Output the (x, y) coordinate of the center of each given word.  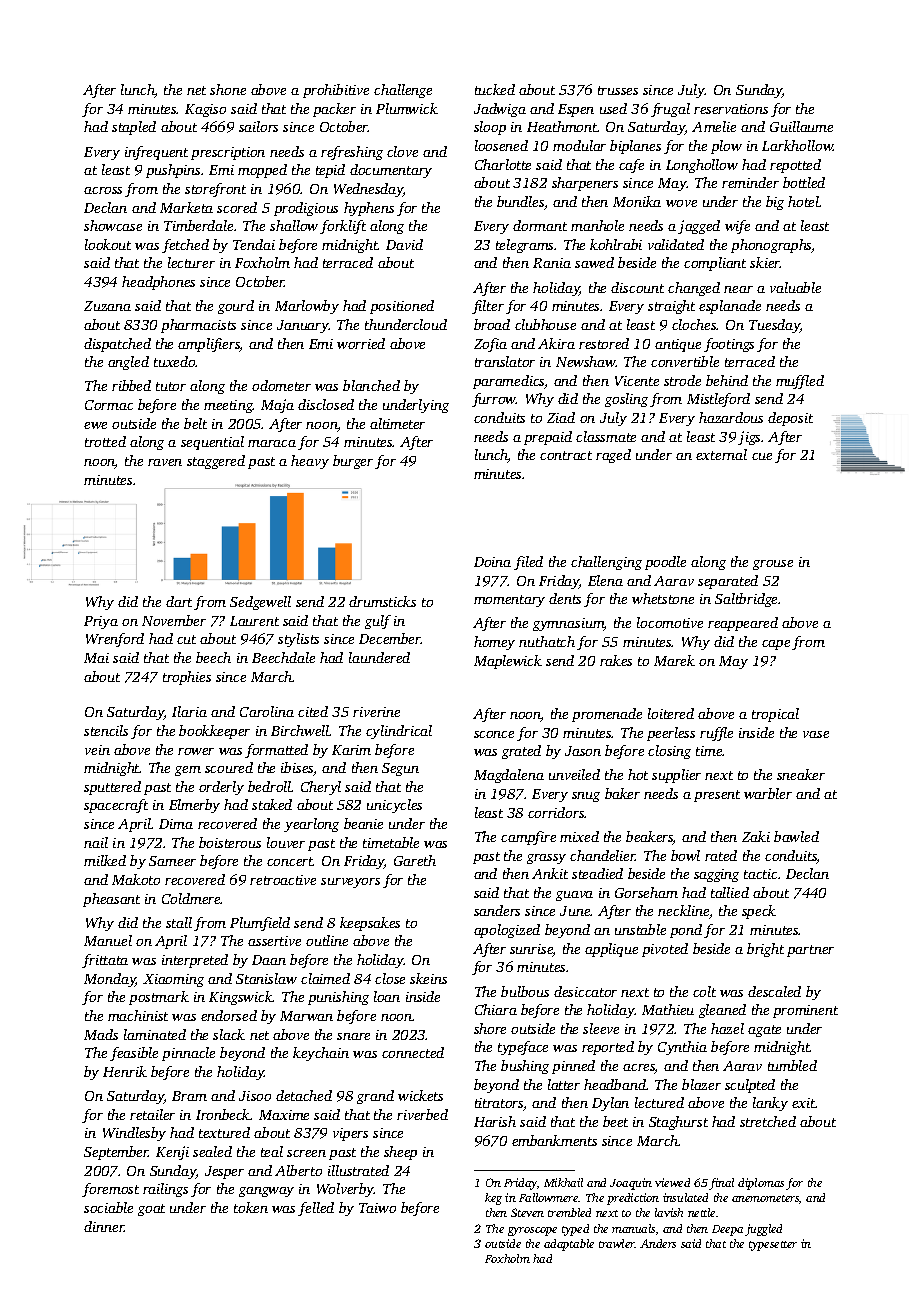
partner (810, 951)
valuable (795, 287)
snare (353, 1036)
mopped (262, 171)
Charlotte (503, 164)
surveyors (350, 883)
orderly (221, 788)
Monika (637, 201)
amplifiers (209, 345)
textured (224, 1132)
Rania (552, 263)
